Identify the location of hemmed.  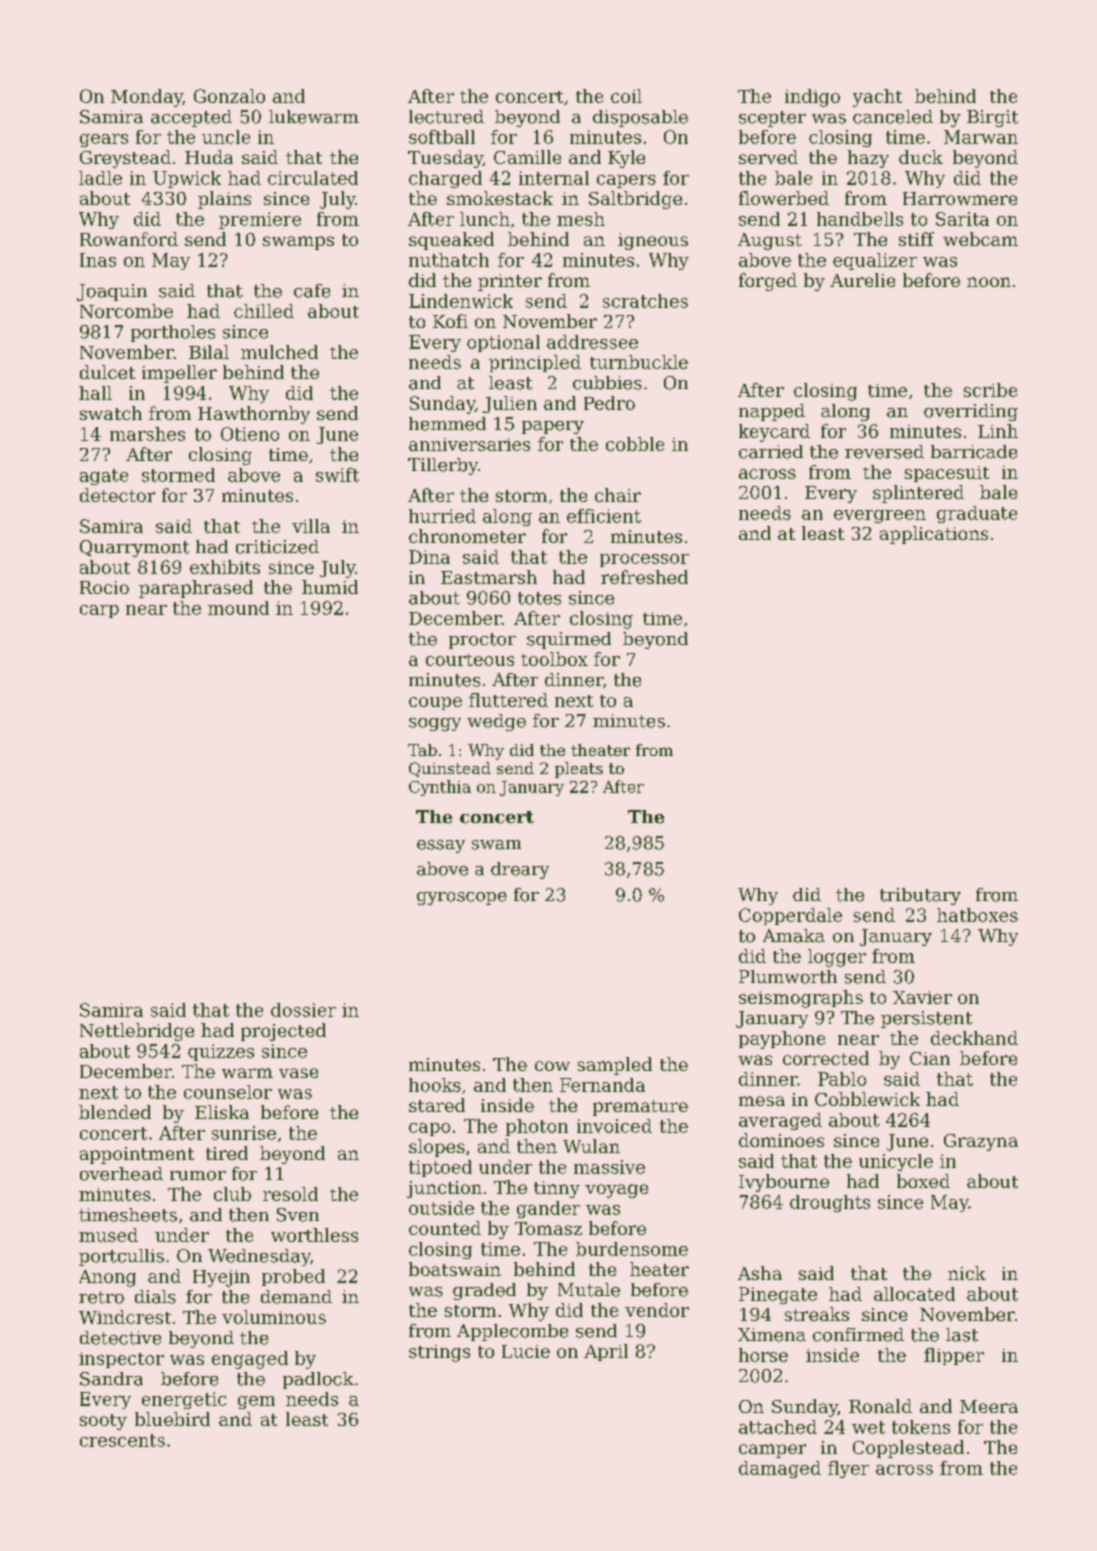
(447, 424).
